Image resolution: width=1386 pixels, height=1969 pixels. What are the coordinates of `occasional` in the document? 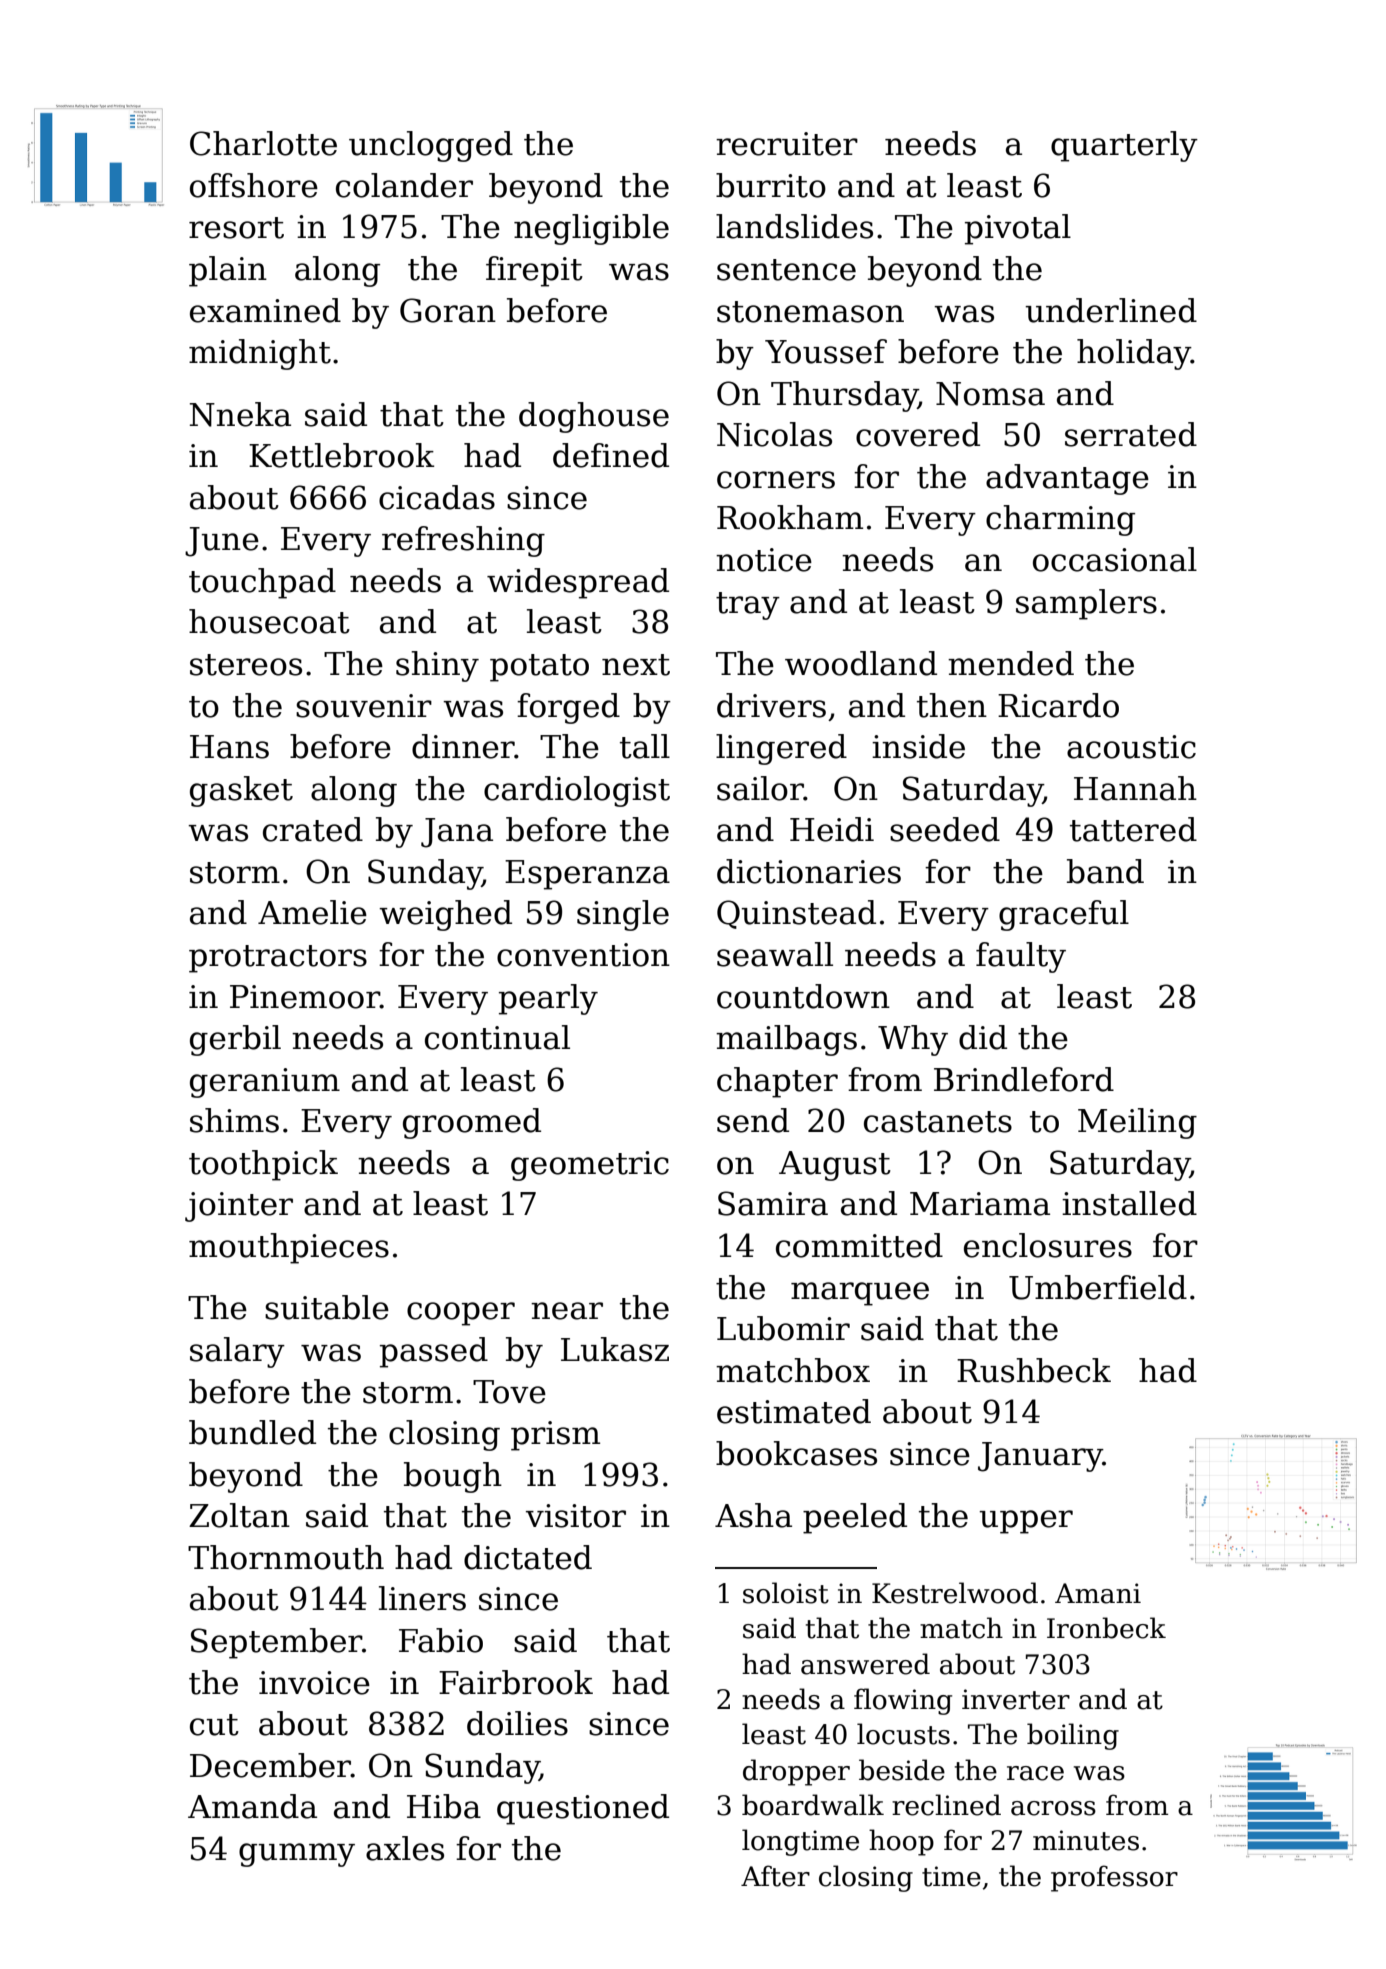 It's located at (1115, 559).
